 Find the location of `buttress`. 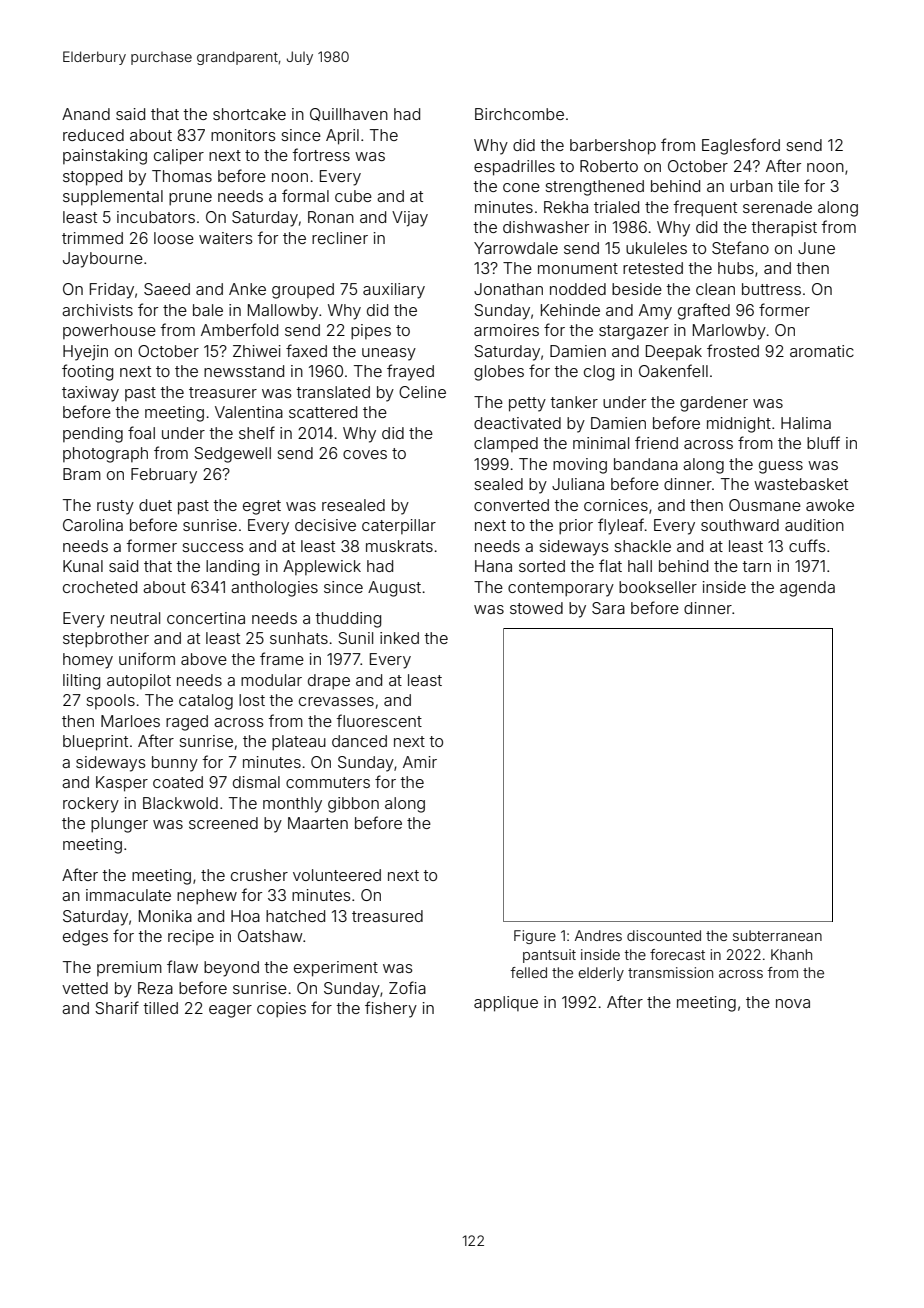

buttress is located at coordinates (771, 289).
